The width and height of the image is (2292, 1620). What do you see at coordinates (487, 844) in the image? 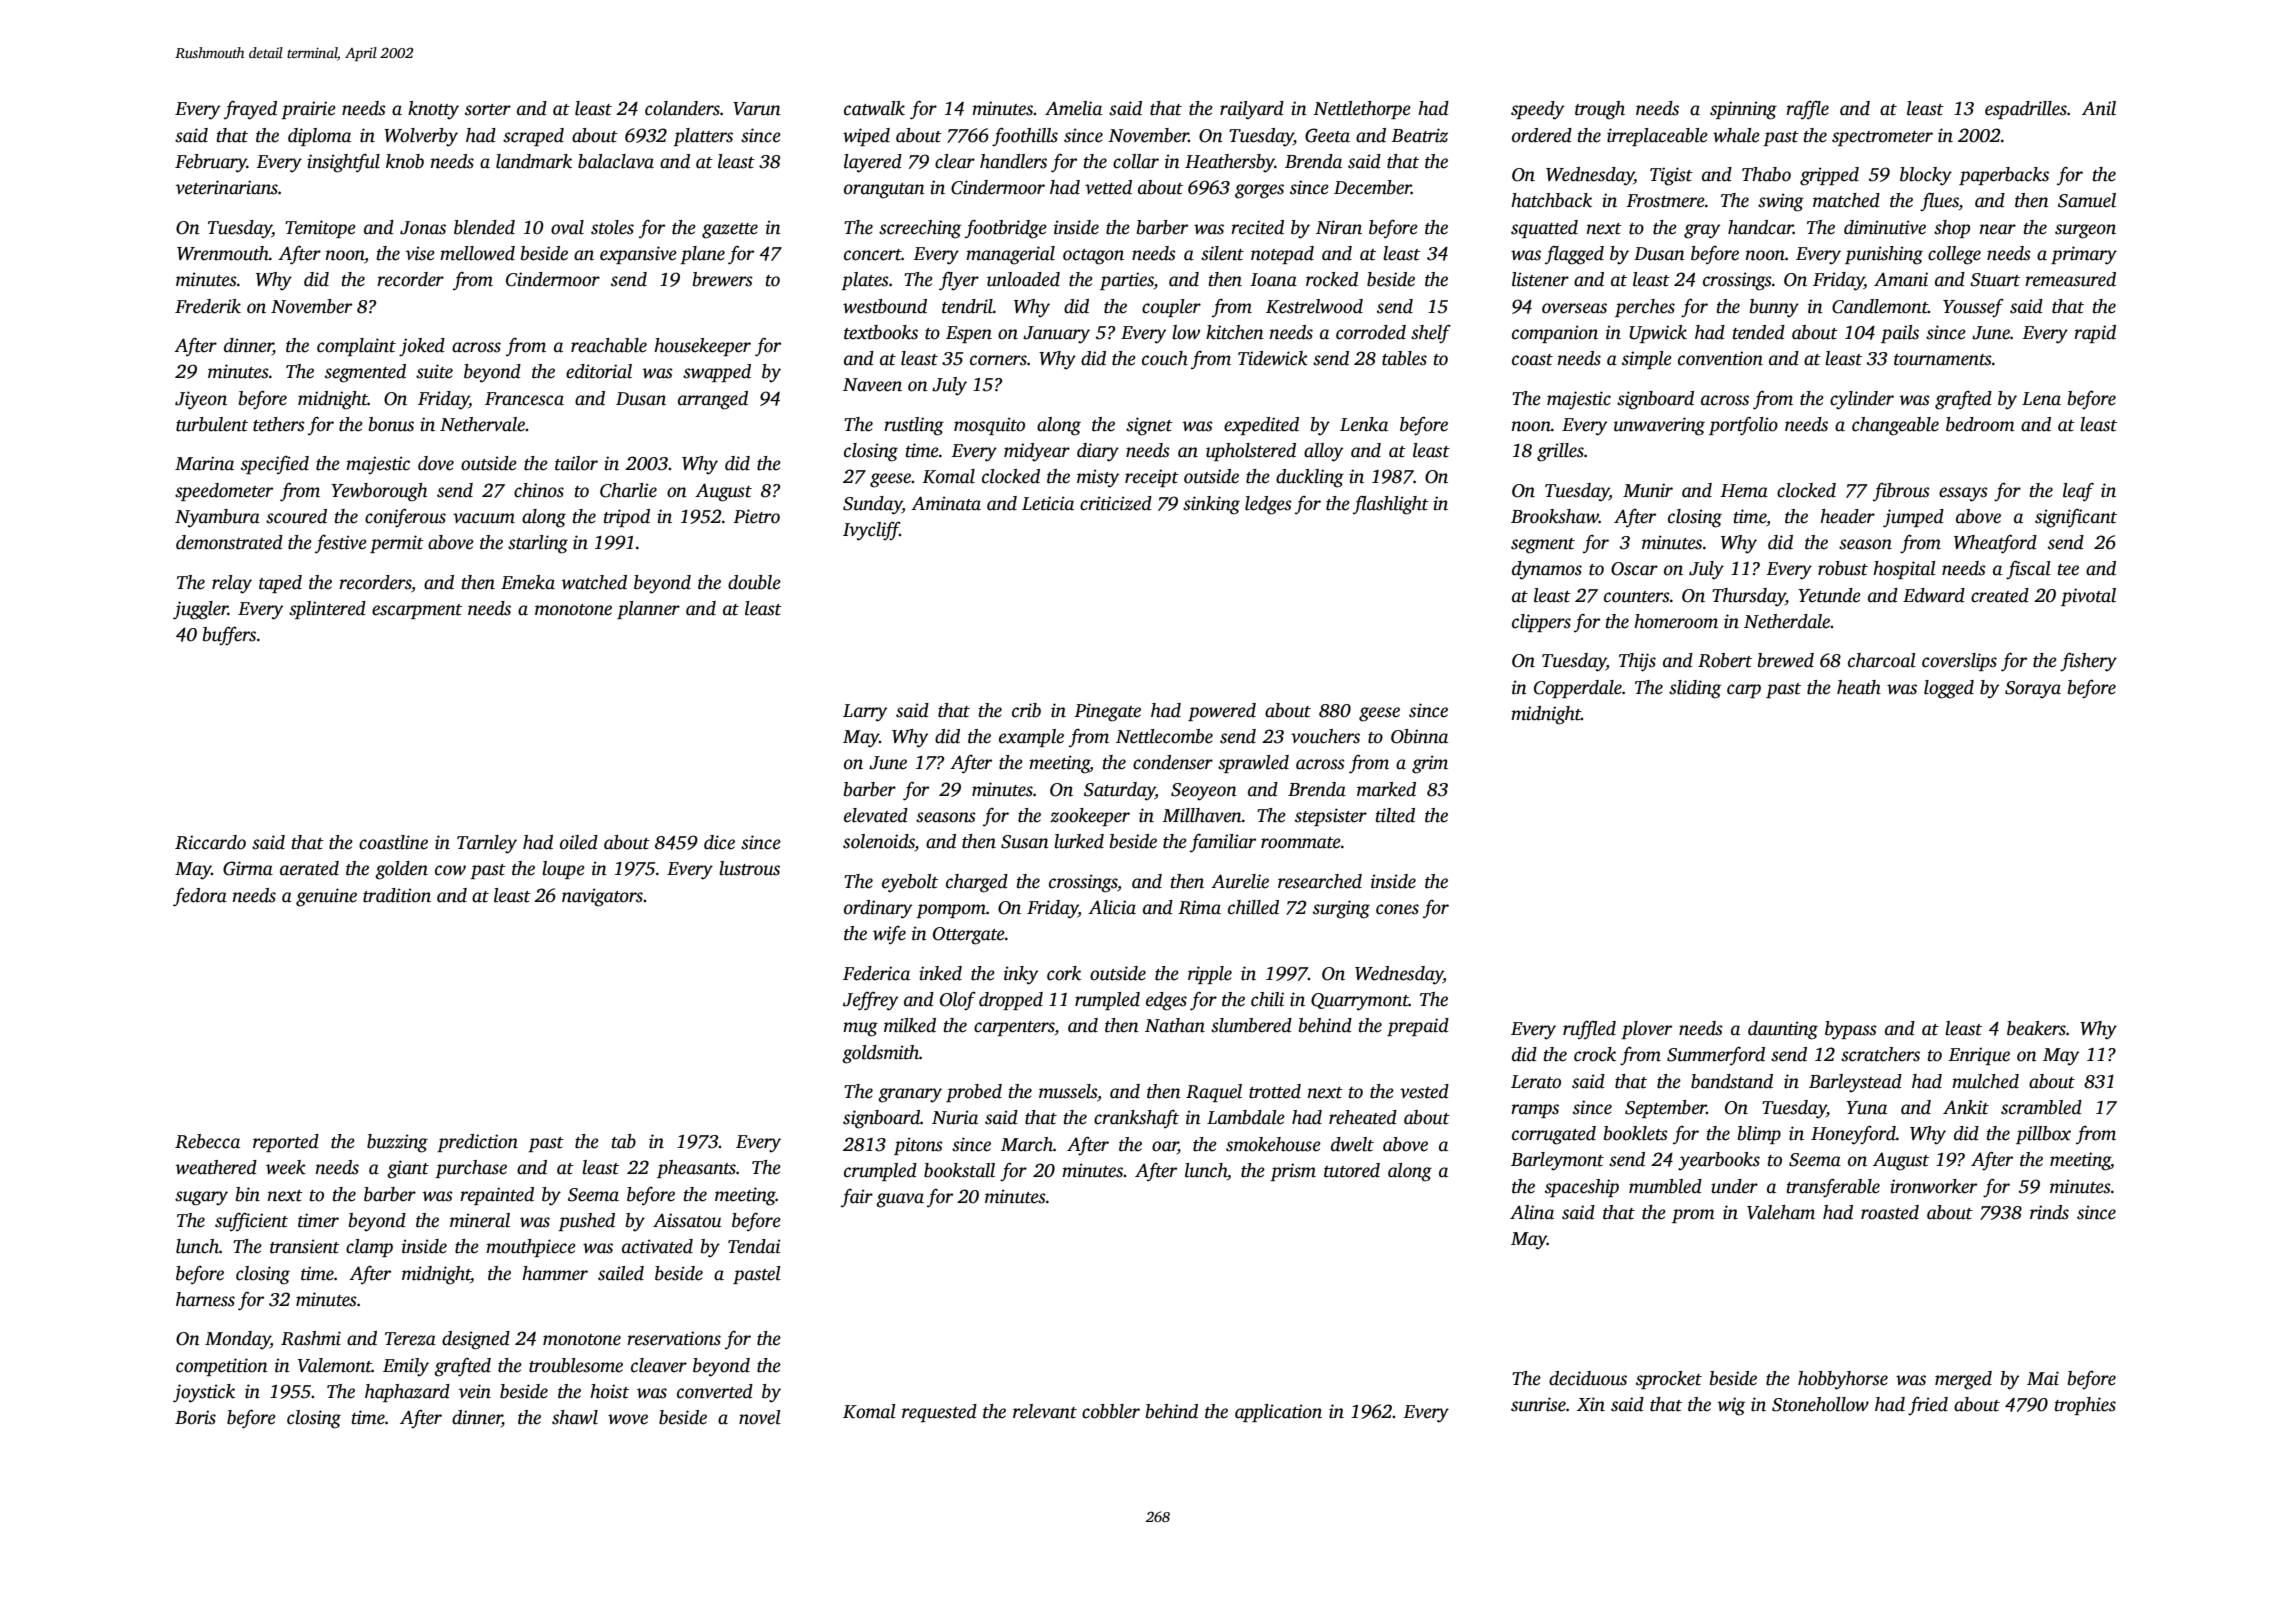
I see `Tarnley` at bounding box center [487, 844].
